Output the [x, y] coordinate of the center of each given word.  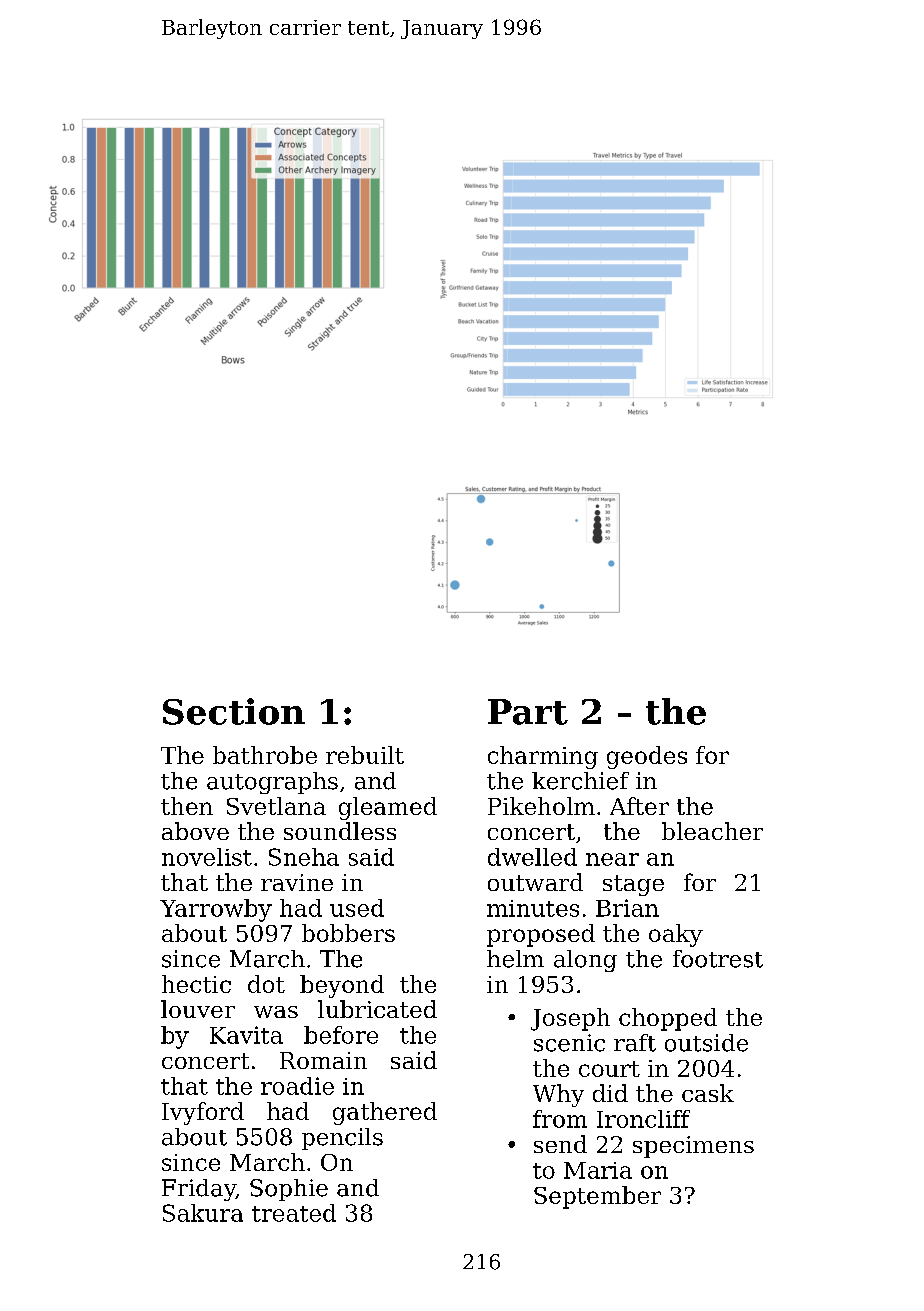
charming [543, 757]
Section [234, 711]
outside [706, 1043]
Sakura [203, 1213]
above [195, 831]
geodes [647, 757]
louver [198, 1009]
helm [515, 959]
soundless [340, 831]
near [612, 859]
